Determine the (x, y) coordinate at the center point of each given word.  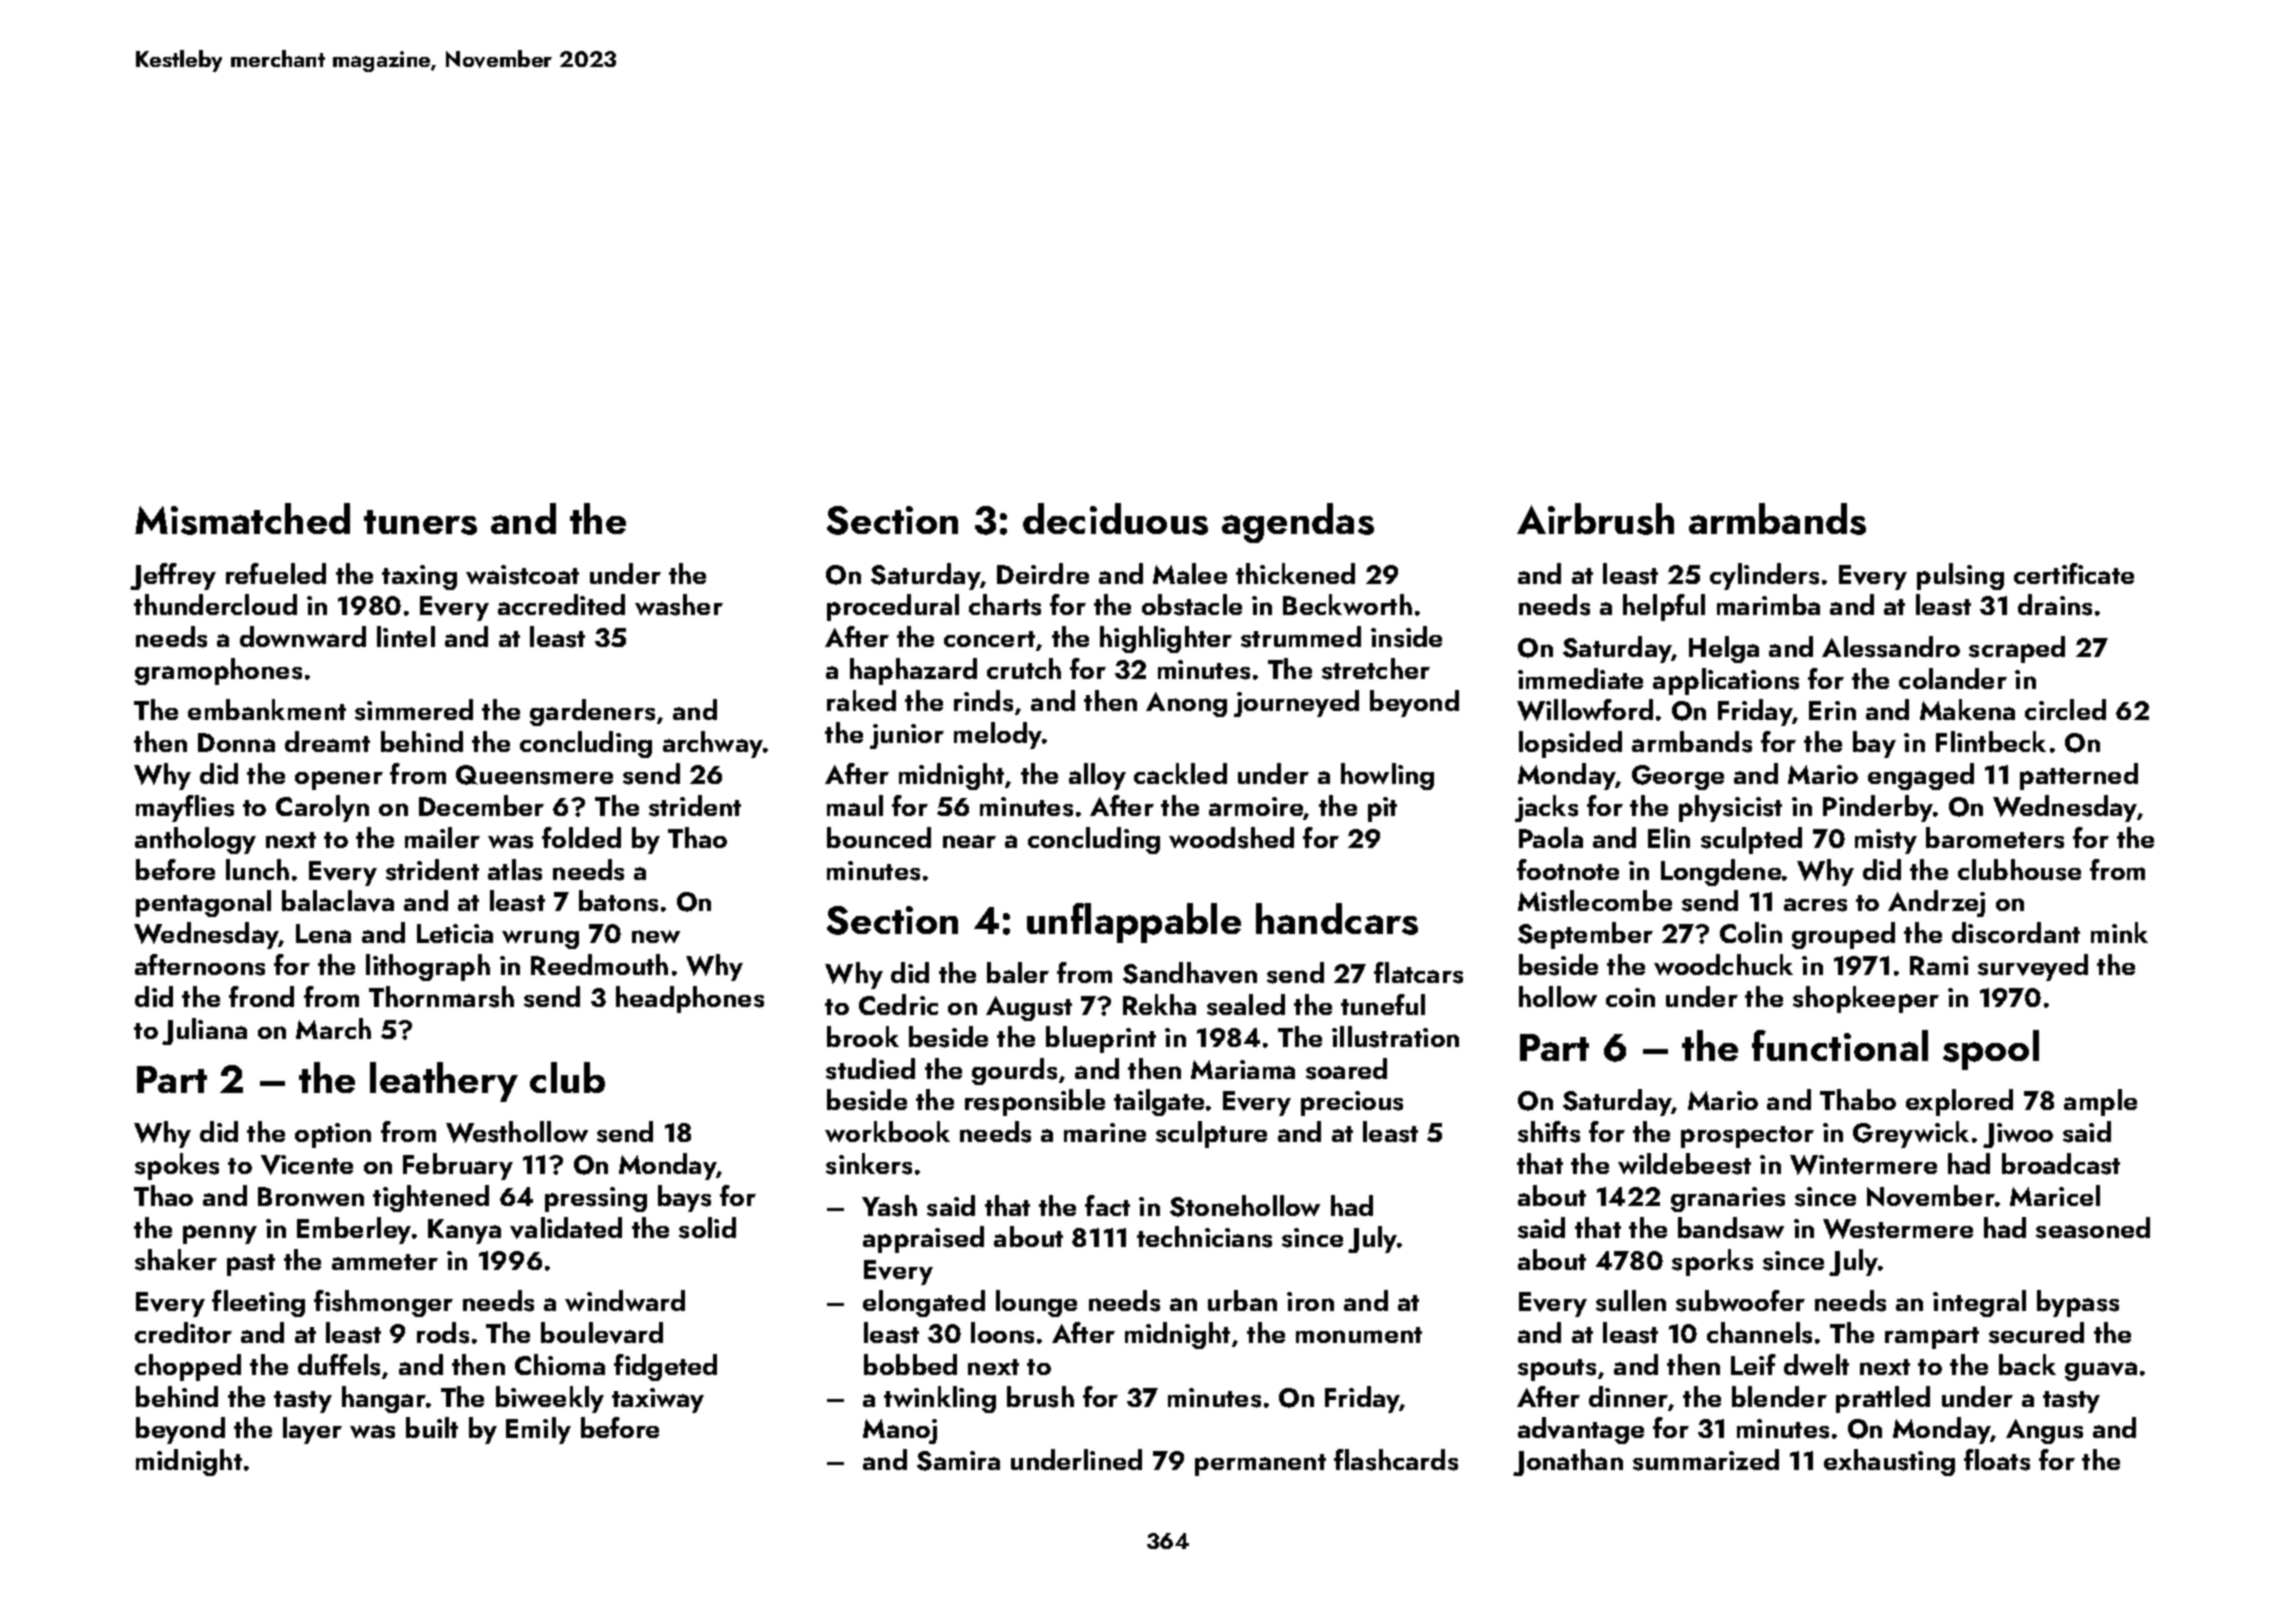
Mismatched (242, 519)
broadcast (2061, 1164)
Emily (538, 1430)
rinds (983, 701)
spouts (1557, 1370)
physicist (1730, 808)
